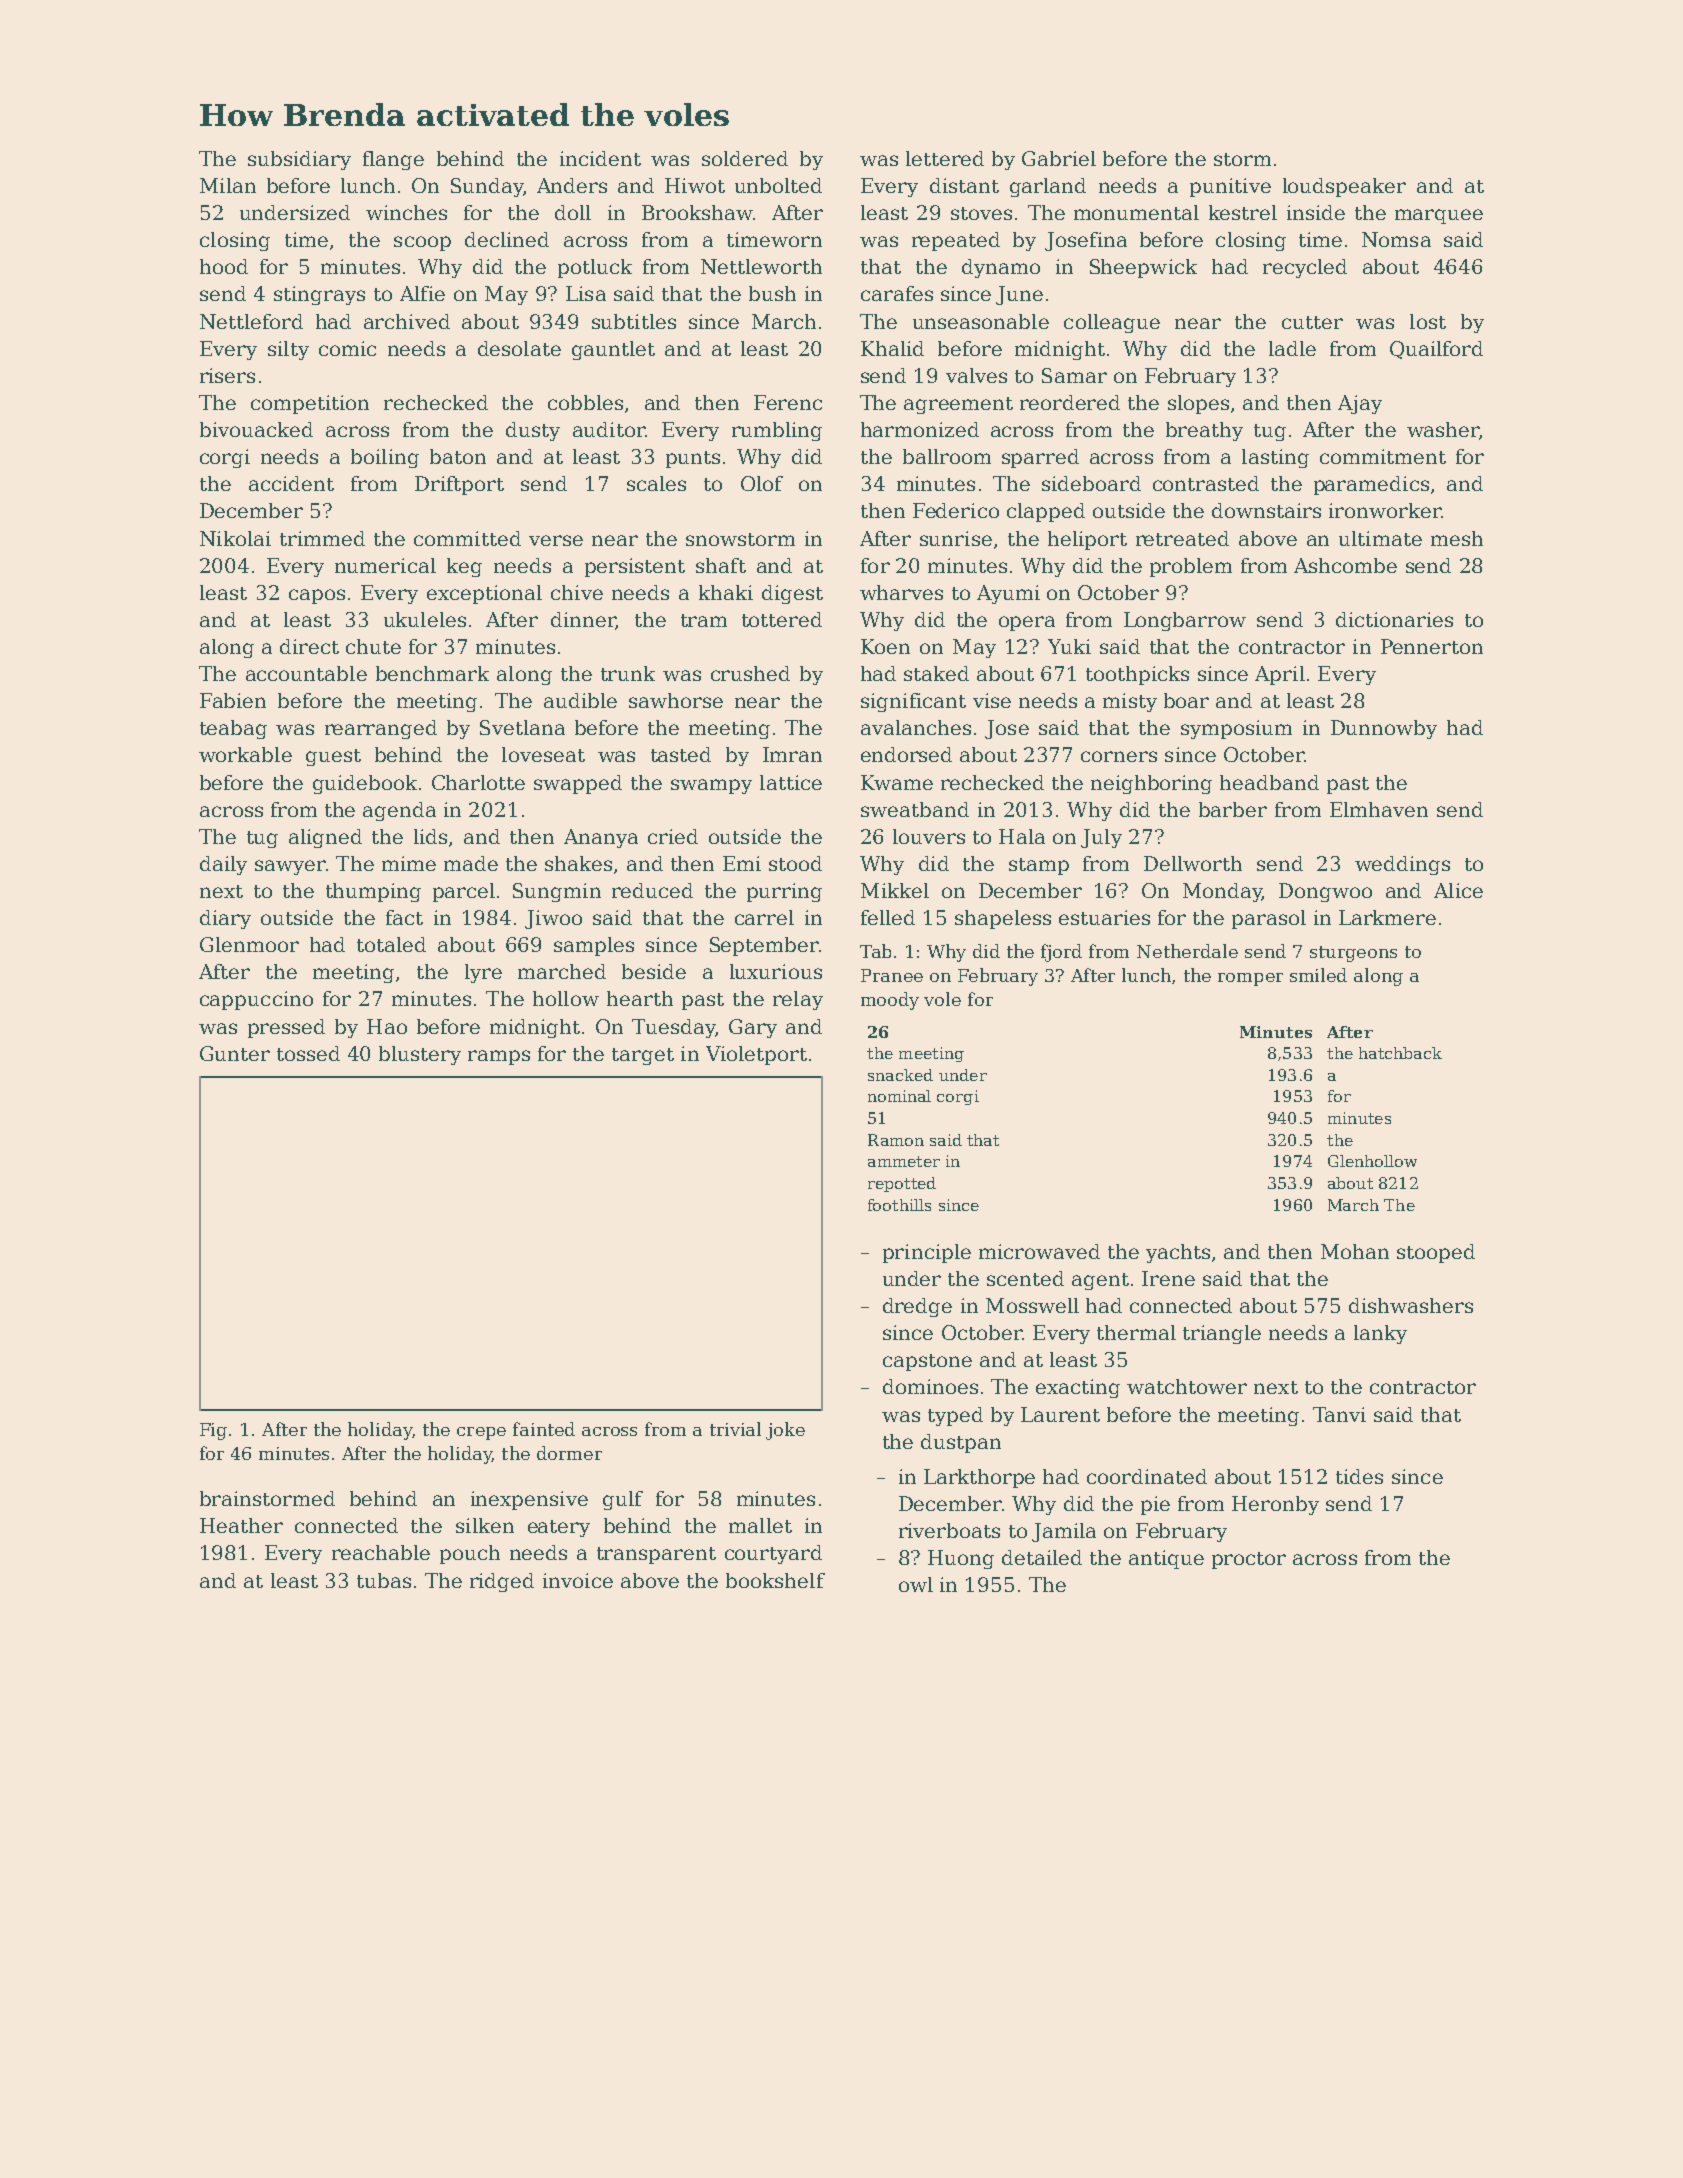  What do you see at coordinates (916, 1584) in the screenshot?
I see `owl` at bounding box center [916, 1584].
